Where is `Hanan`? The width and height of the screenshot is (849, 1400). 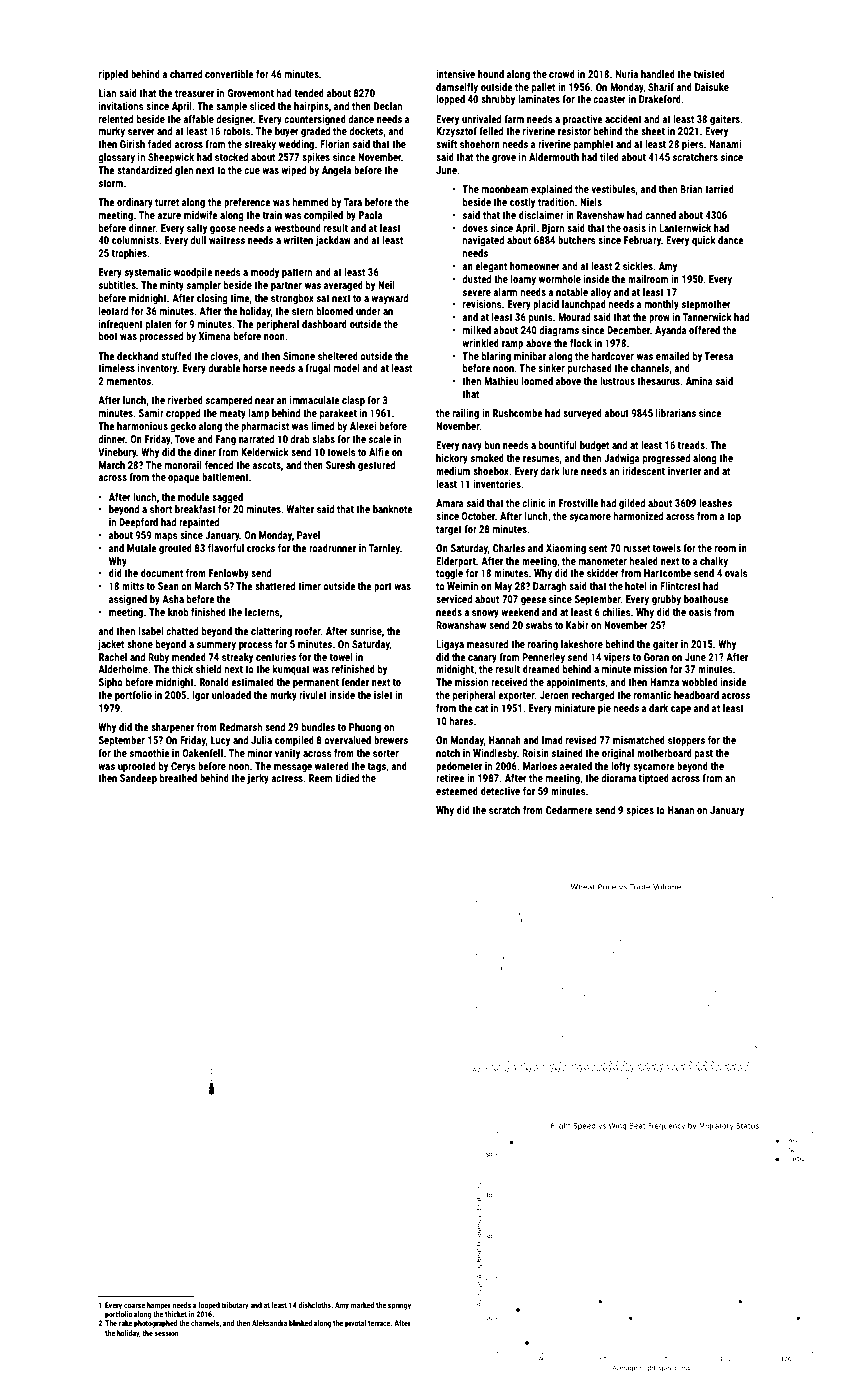
Hanan is located at coordinates (681, 810).
